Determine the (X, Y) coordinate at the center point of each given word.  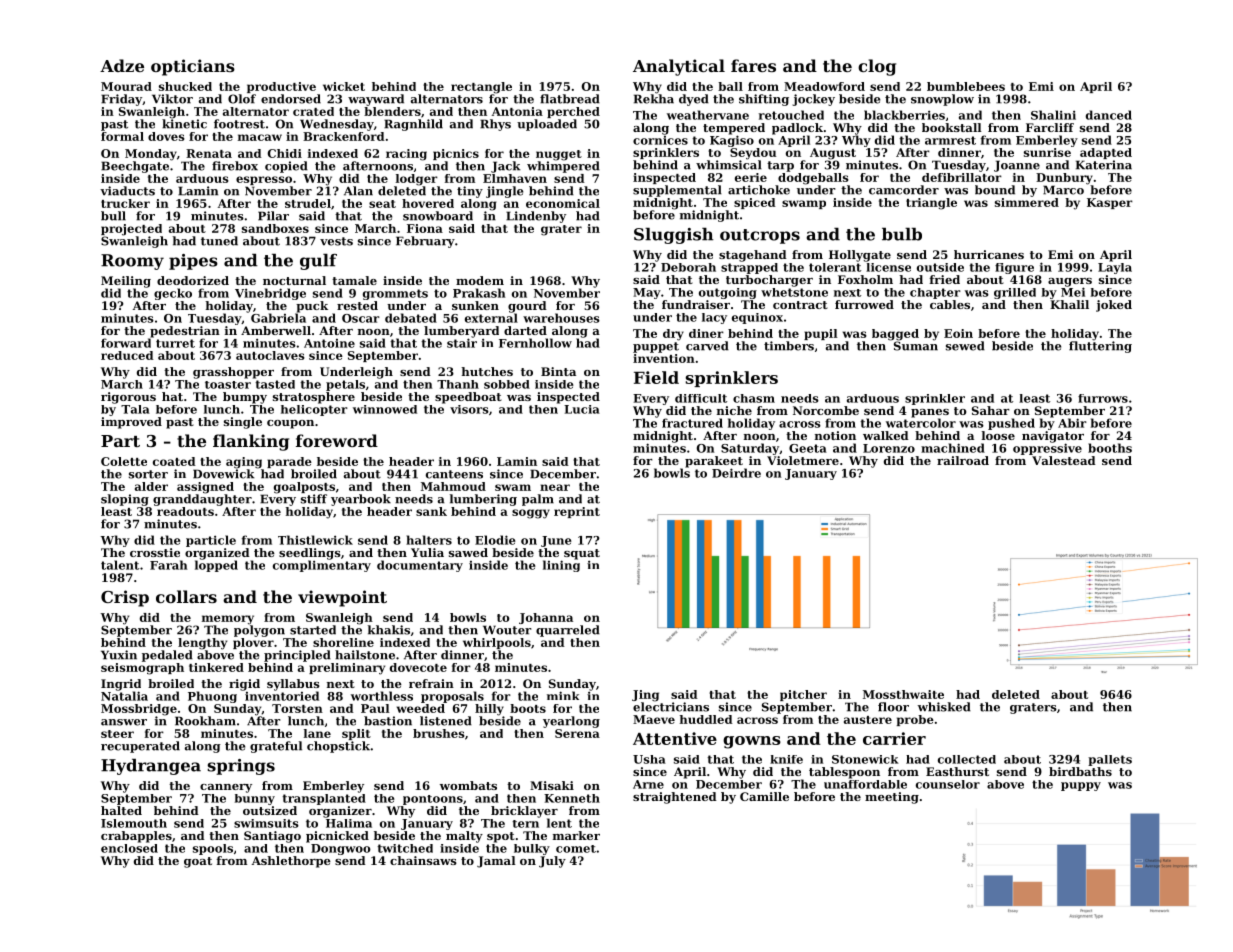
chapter (935, 293)
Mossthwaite (903, 694)
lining (561, 566)
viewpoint (342, 598)
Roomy (132, 262)
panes (930, 413)
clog (877, 67)
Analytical (679, 67)
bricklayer (524, 812)
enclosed (129, 848)
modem (480, 280)
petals (345, 385)
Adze (122, 65)
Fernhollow (535, 343)
